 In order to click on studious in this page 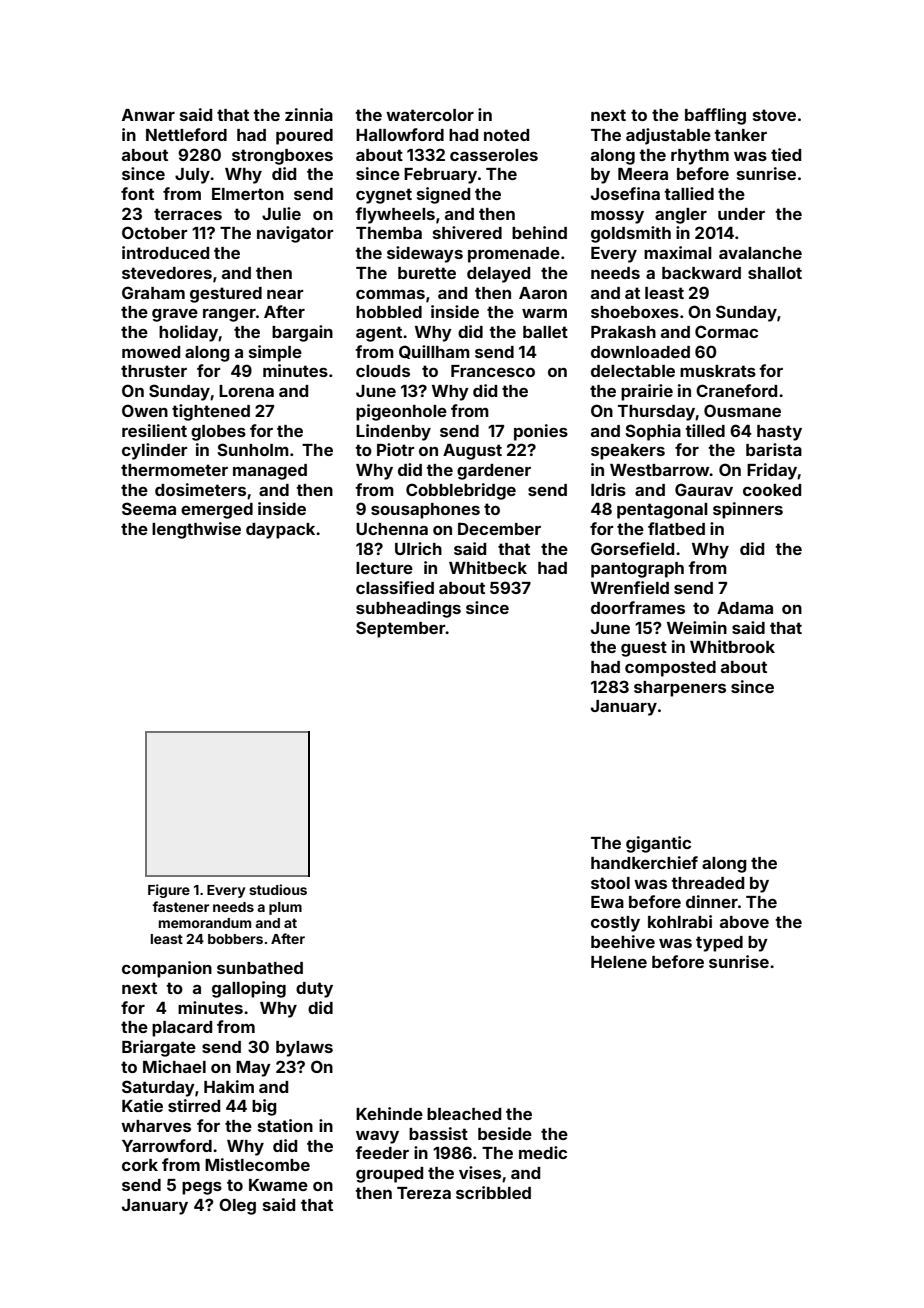, I will do `click(278, 889)`.
